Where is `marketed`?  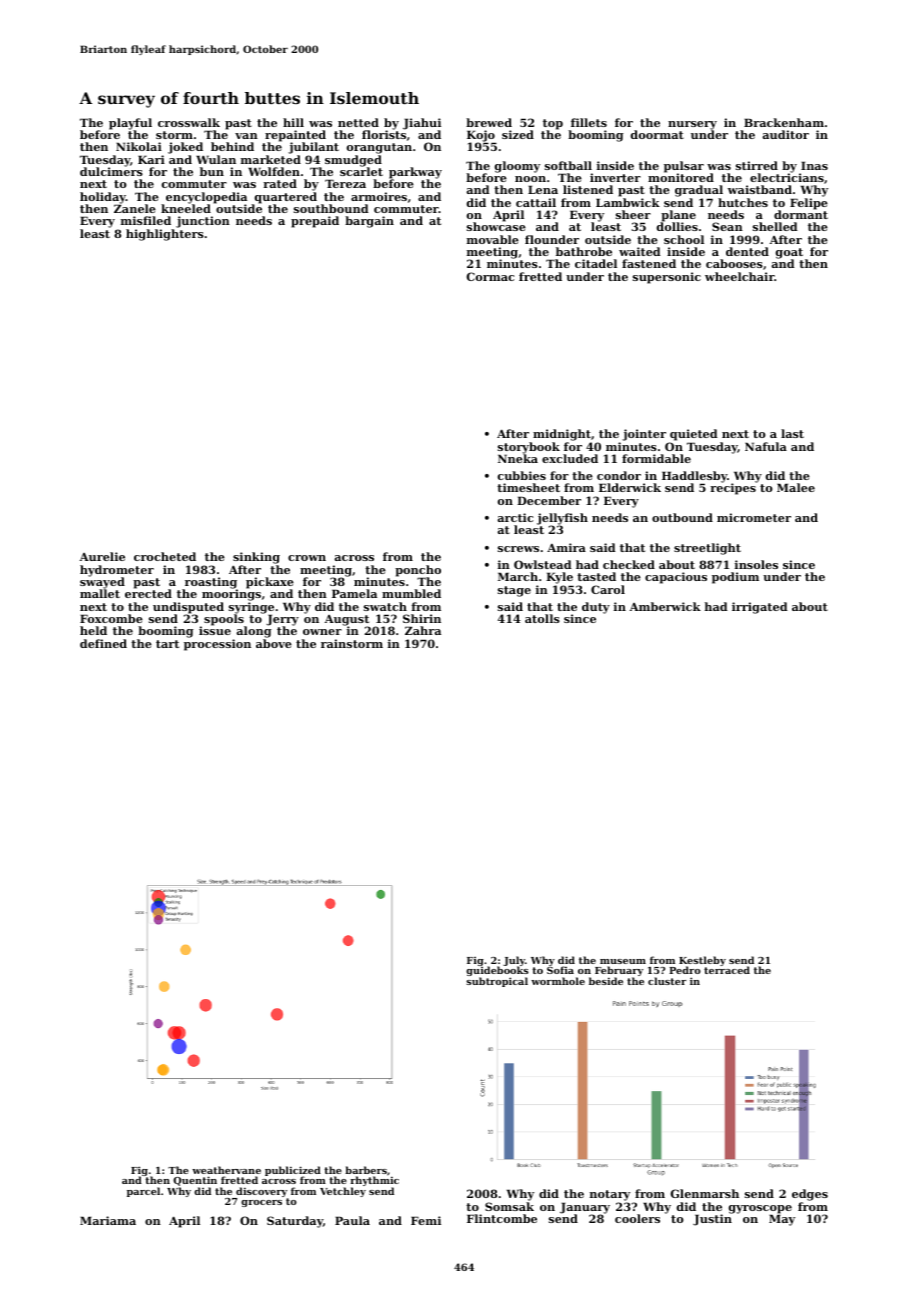
marketed is located at coordinates (271, 159).
